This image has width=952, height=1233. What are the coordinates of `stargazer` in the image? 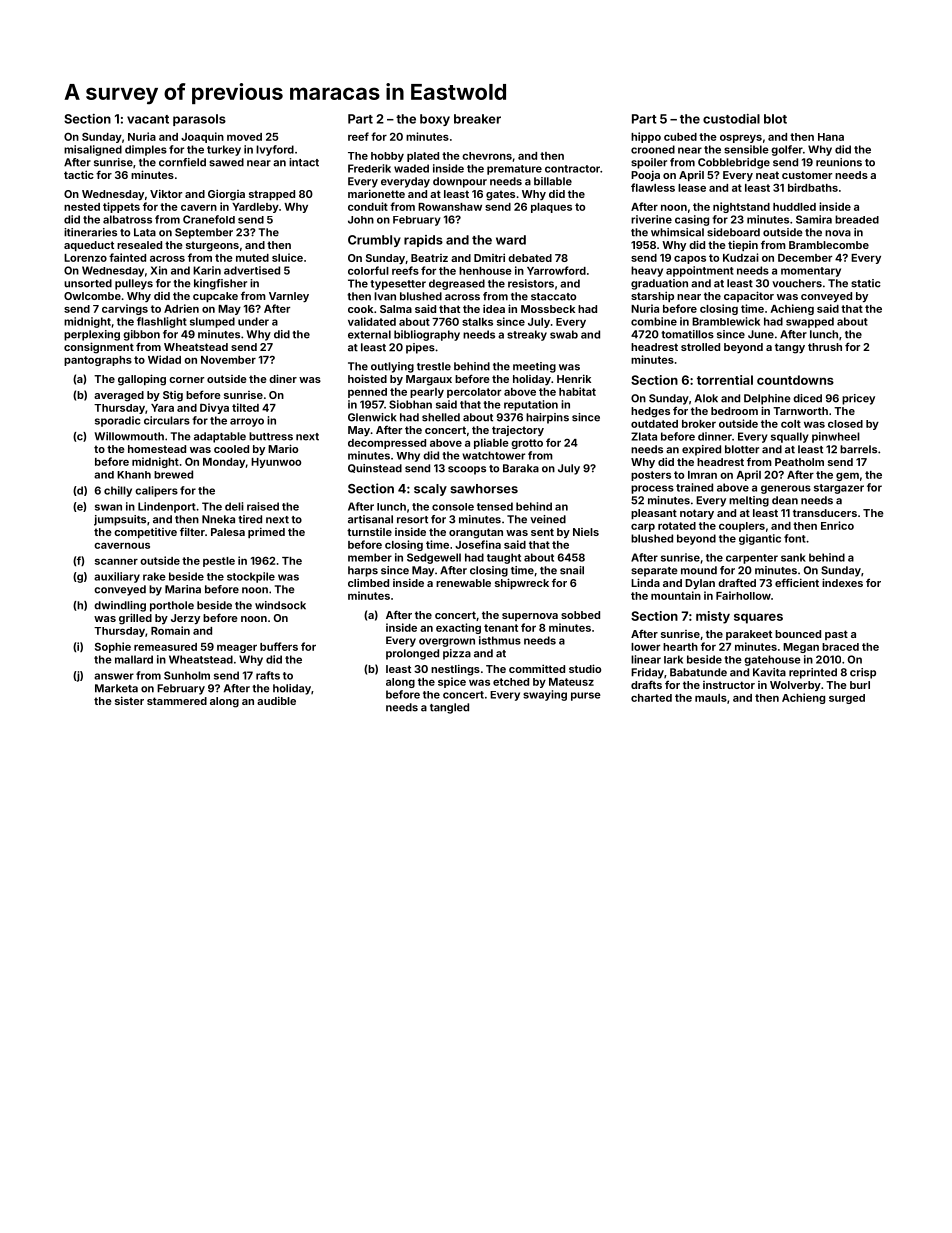 It's located at (839, 489).
